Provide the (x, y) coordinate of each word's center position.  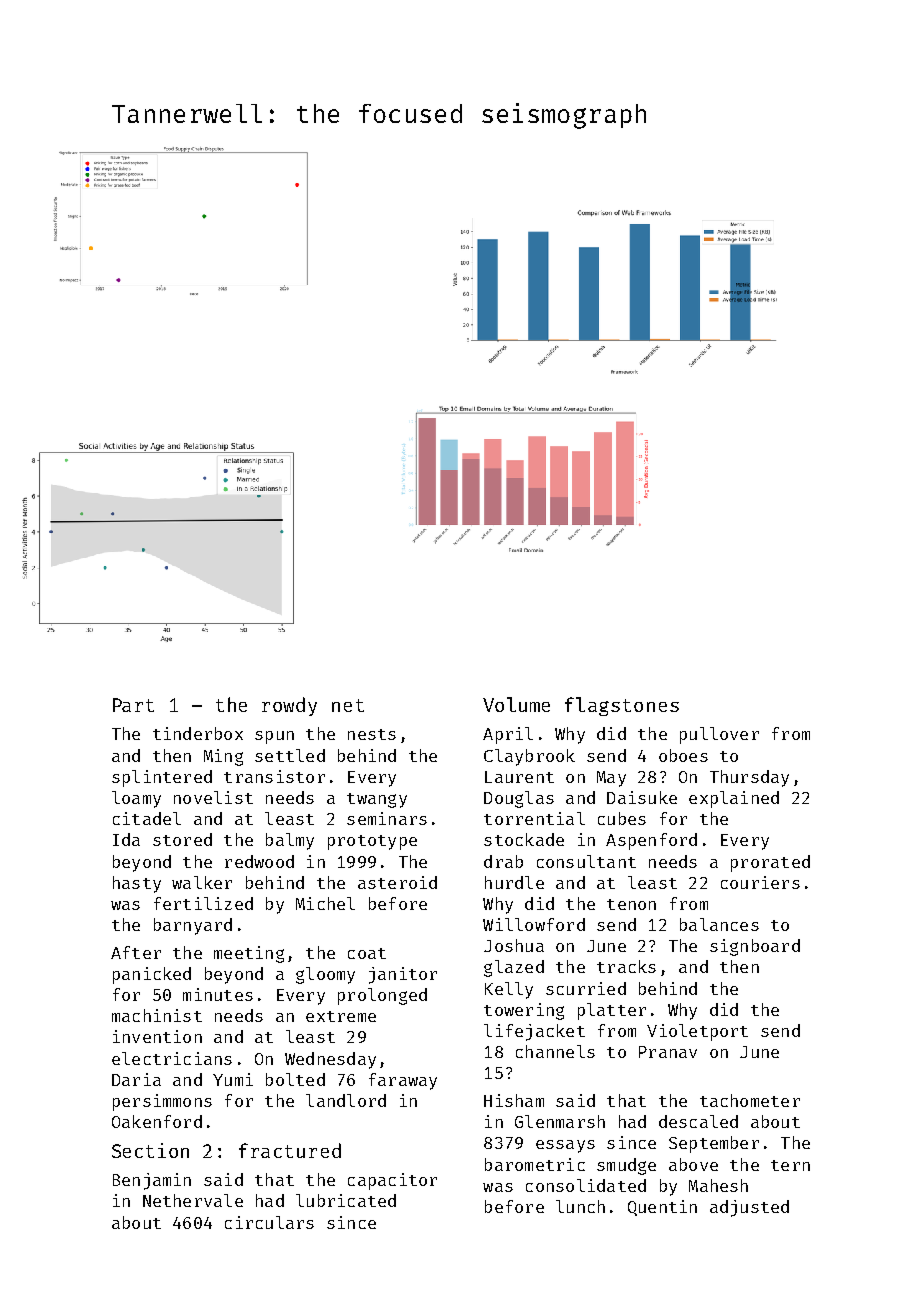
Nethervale (193, 1200)
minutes (218, 994)
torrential (534, 818)
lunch (580, 1206)
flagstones (622, 706)
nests (372, 734)
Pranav (668, 1052)
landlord (346, 1100)
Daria (136, 1079)
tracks (626, 966)
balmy (290, 841)
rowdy (289, 706)
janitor (403, 975)
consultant (586, 861)
